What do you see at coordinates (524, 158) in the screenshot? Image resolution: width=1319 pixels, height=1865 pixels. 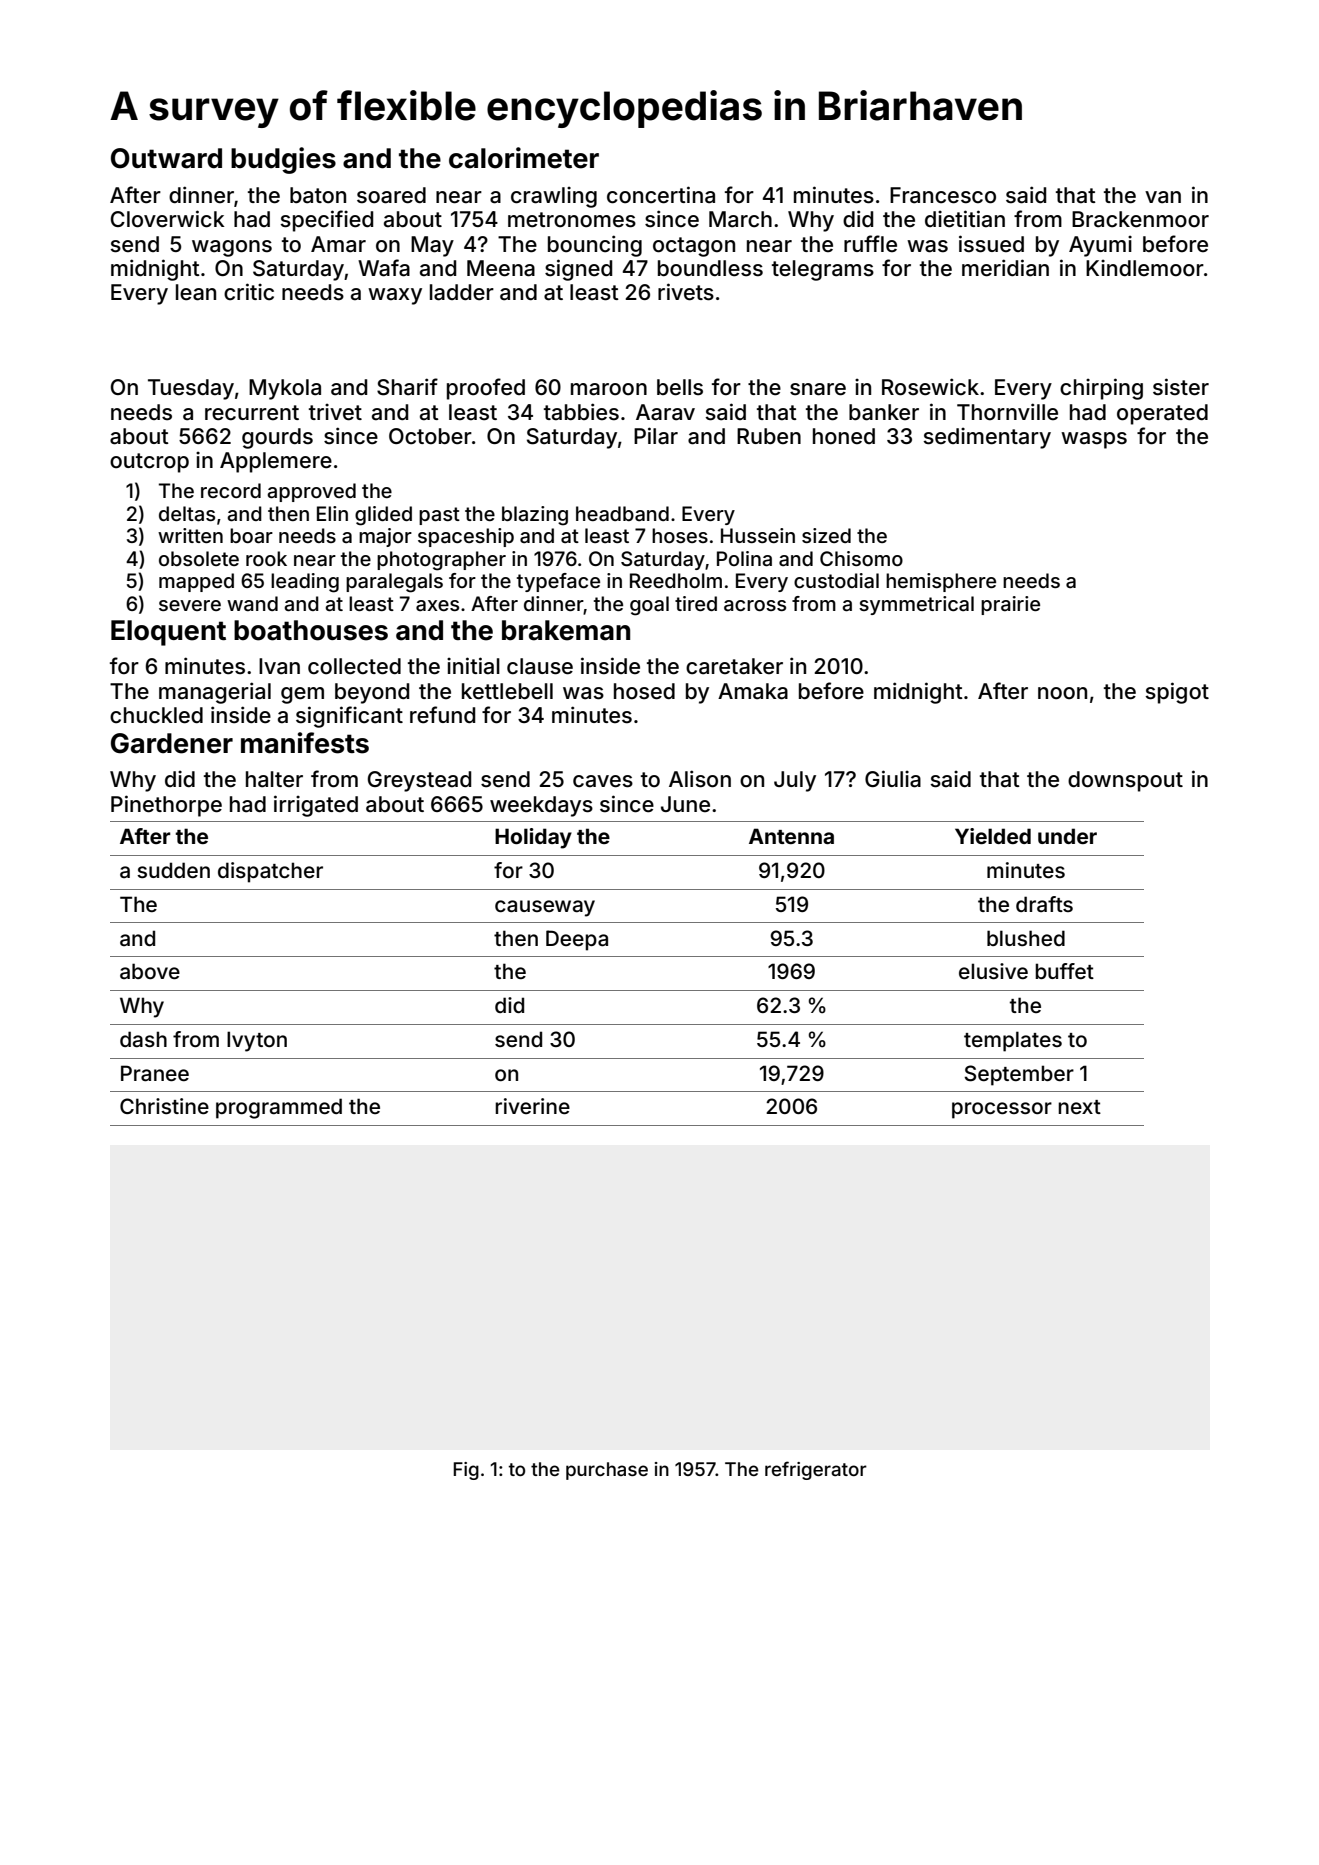 I see `calorimeter` at bounding box center [524, 158].
